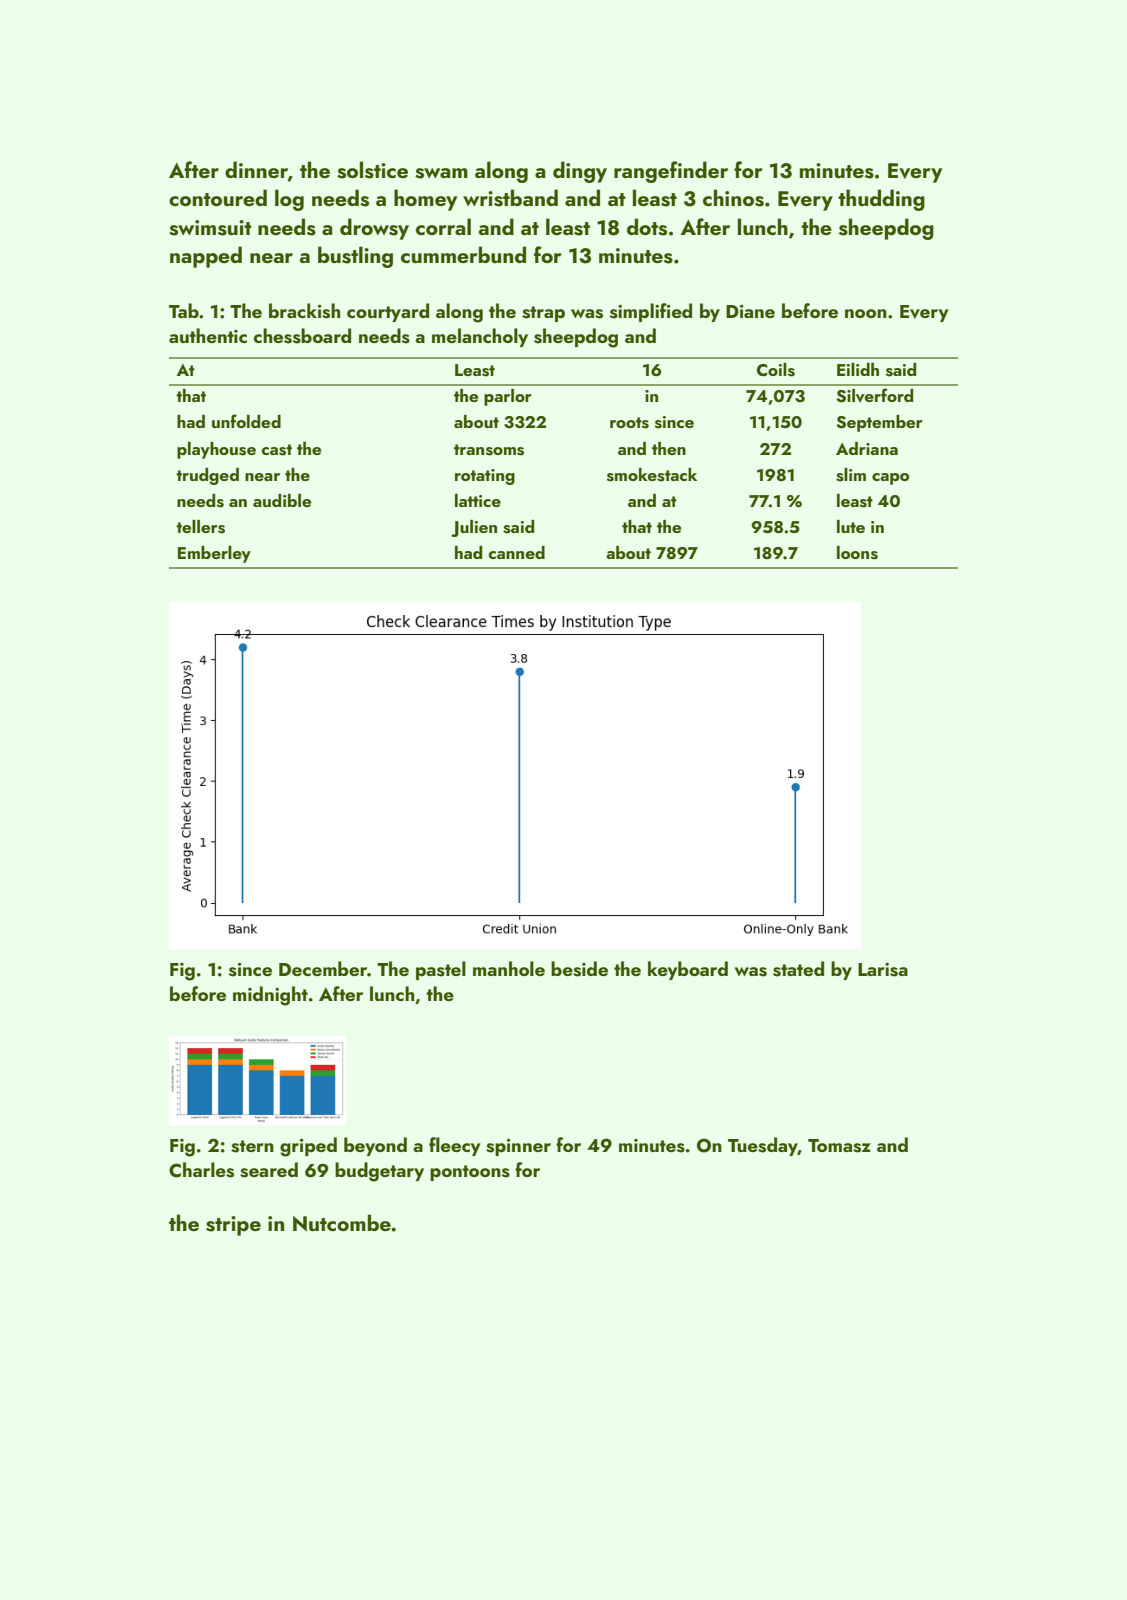 The height and width of the image is (1600, 1127). I want to click on smokestack, so click(652, 475).
